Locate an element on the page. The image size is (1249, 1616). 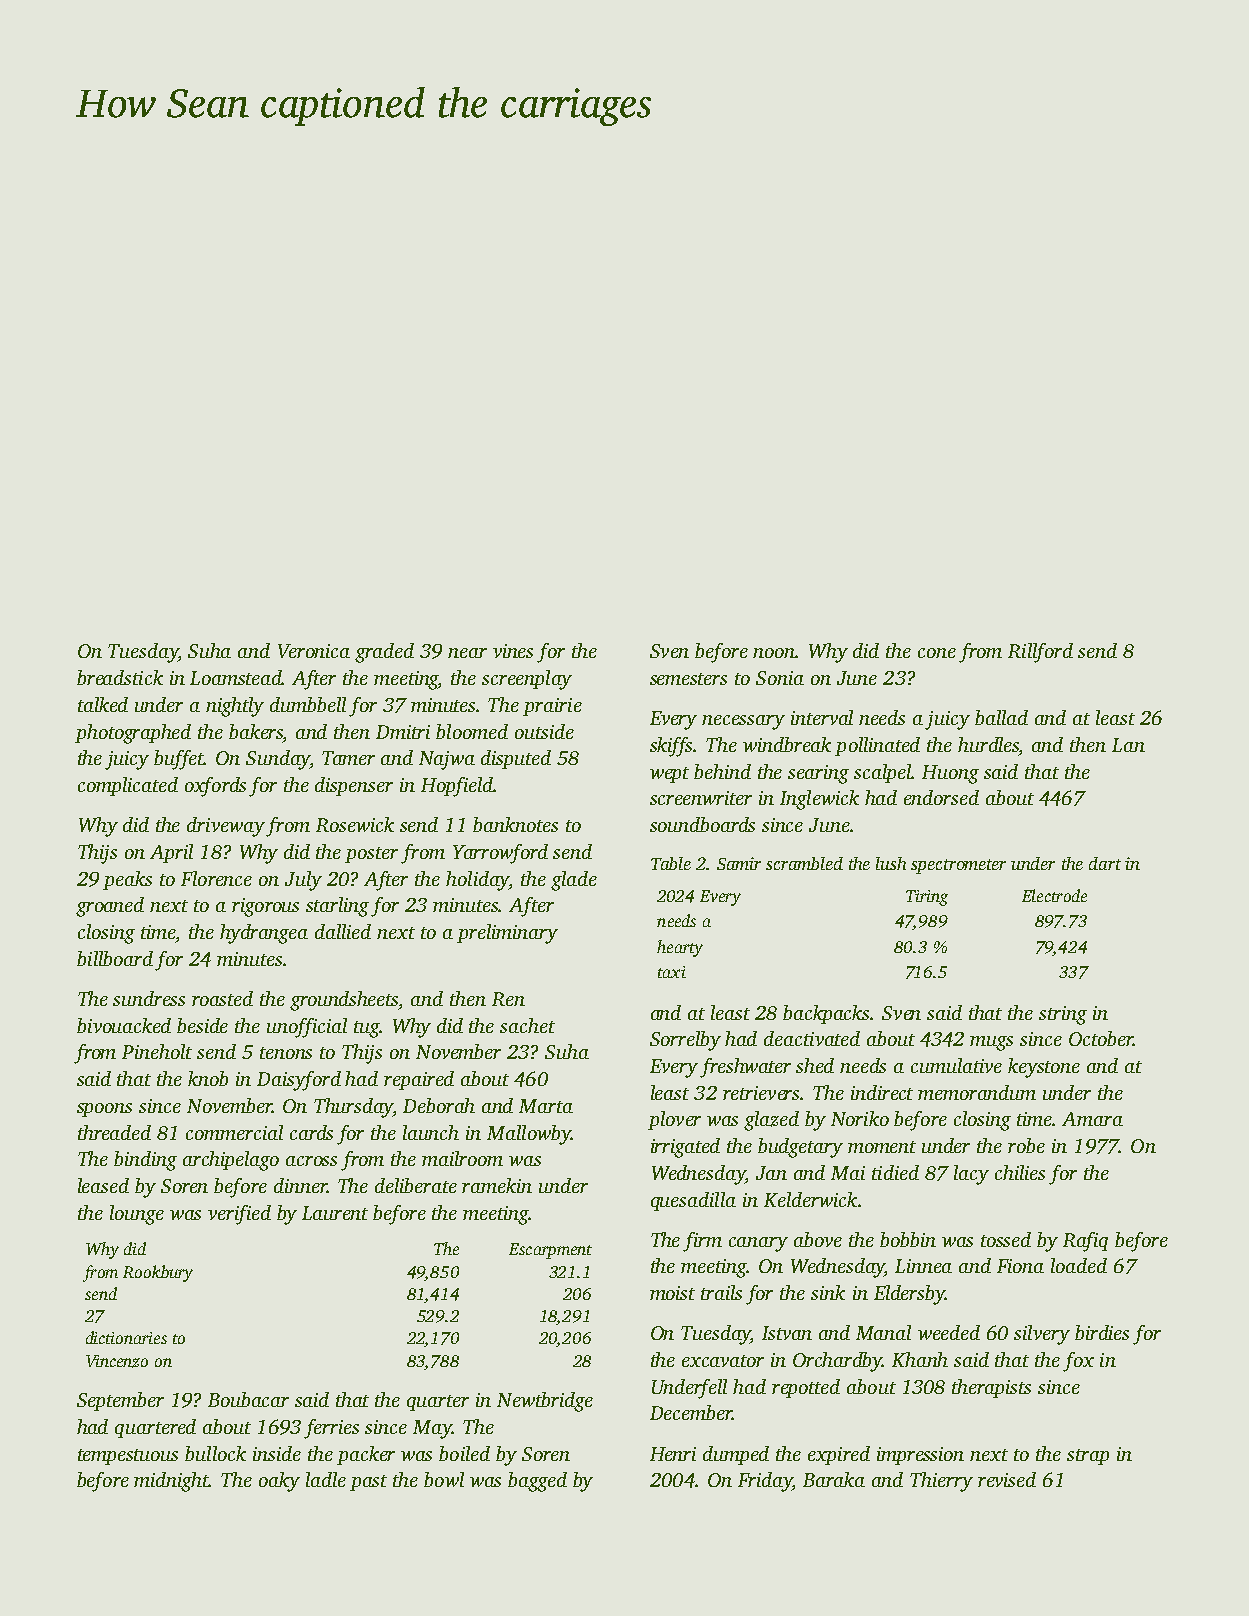
Table is located at coordinates (671, 863).
